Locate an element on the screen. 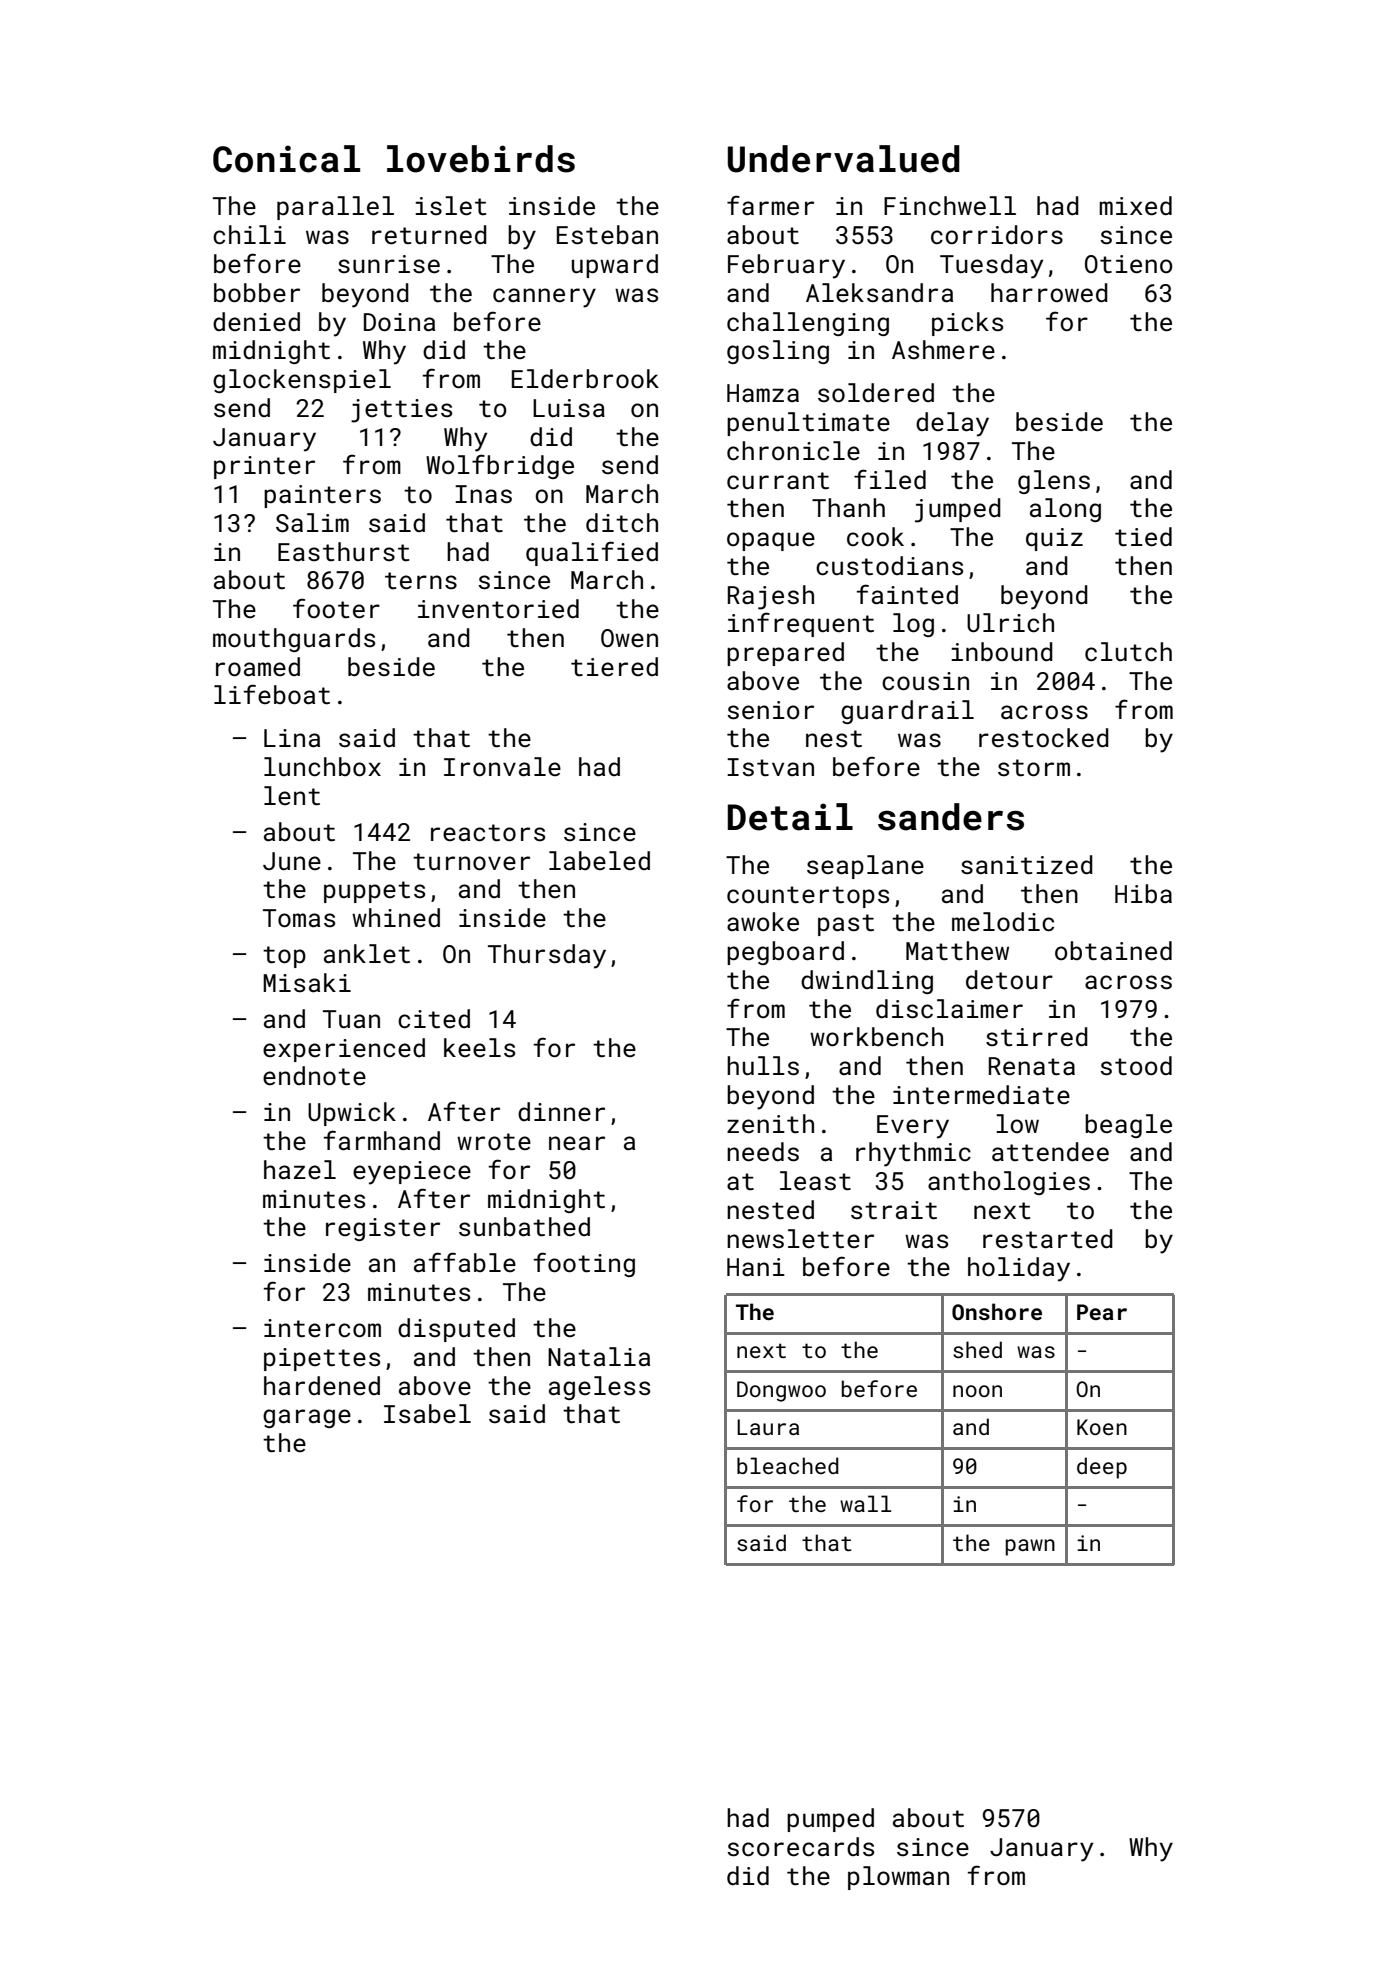 The image size is (1386, 1969). Conical is located at coordinates (286, 159).
